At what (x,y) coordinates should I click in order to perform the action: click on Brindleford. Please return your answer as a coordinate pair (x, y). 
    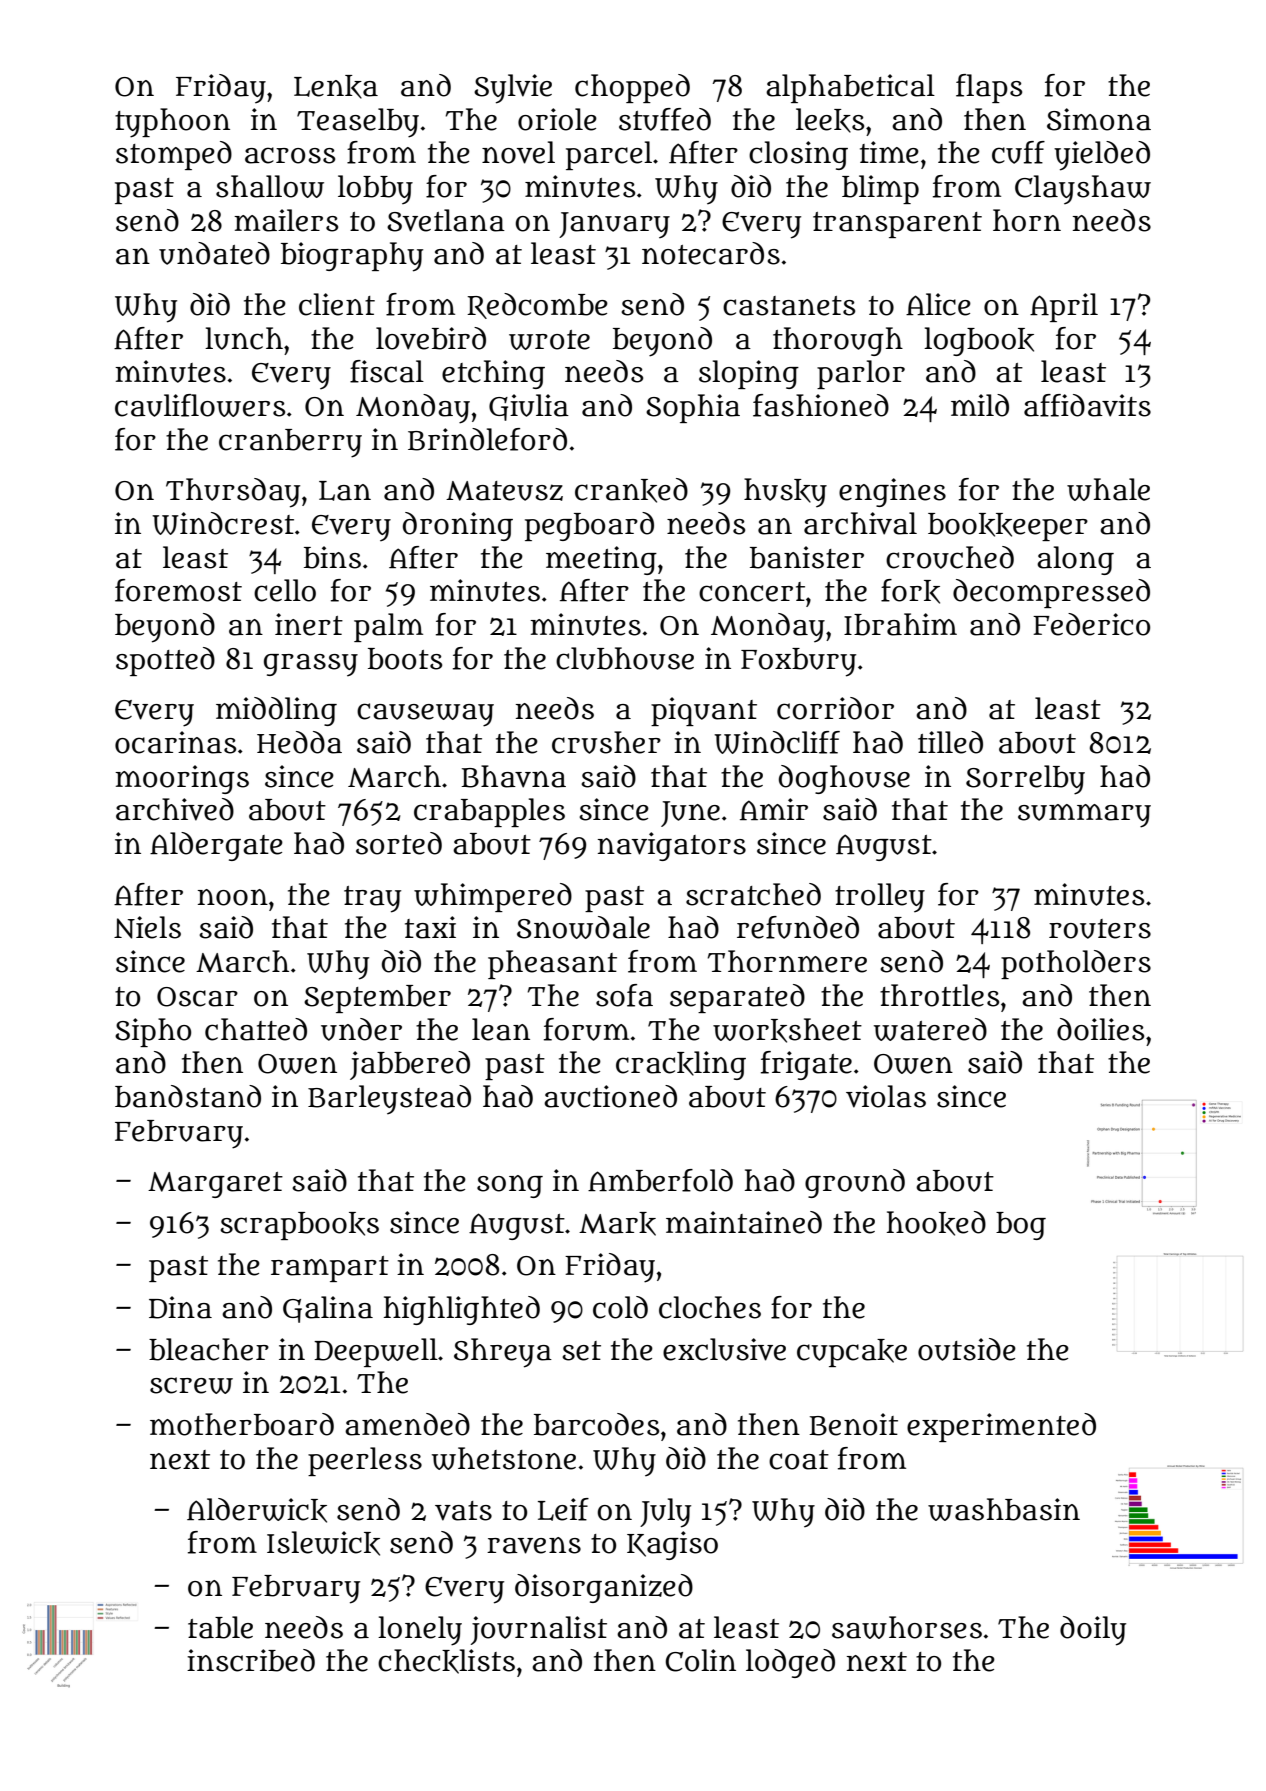
    Looking at the image, I should click on (487, 439).
